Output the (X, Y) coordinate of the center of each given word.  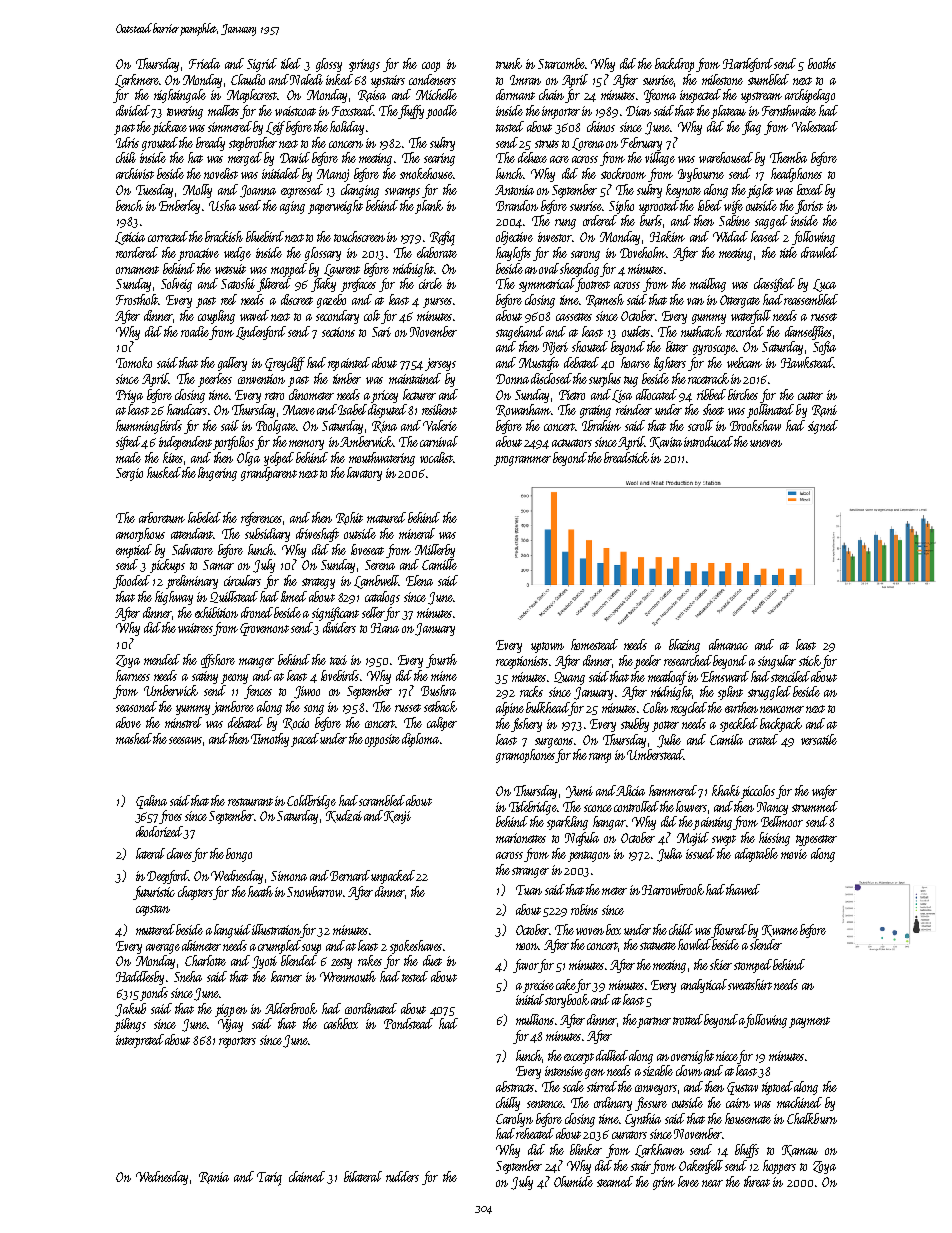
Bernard (350, 875)
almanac (728, 644)
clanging (360, 191)
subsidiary (267, 535)
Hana (385, 628)
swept (724, 840)
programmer (522, 461)
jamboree (233, 708)
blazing (684, 646)
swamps (402, 193)
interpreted (140, 1041)
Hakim (667, 236)
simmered (231, 126)
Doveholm (643, 252)
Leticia (130, 238)
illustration (276, 929)
